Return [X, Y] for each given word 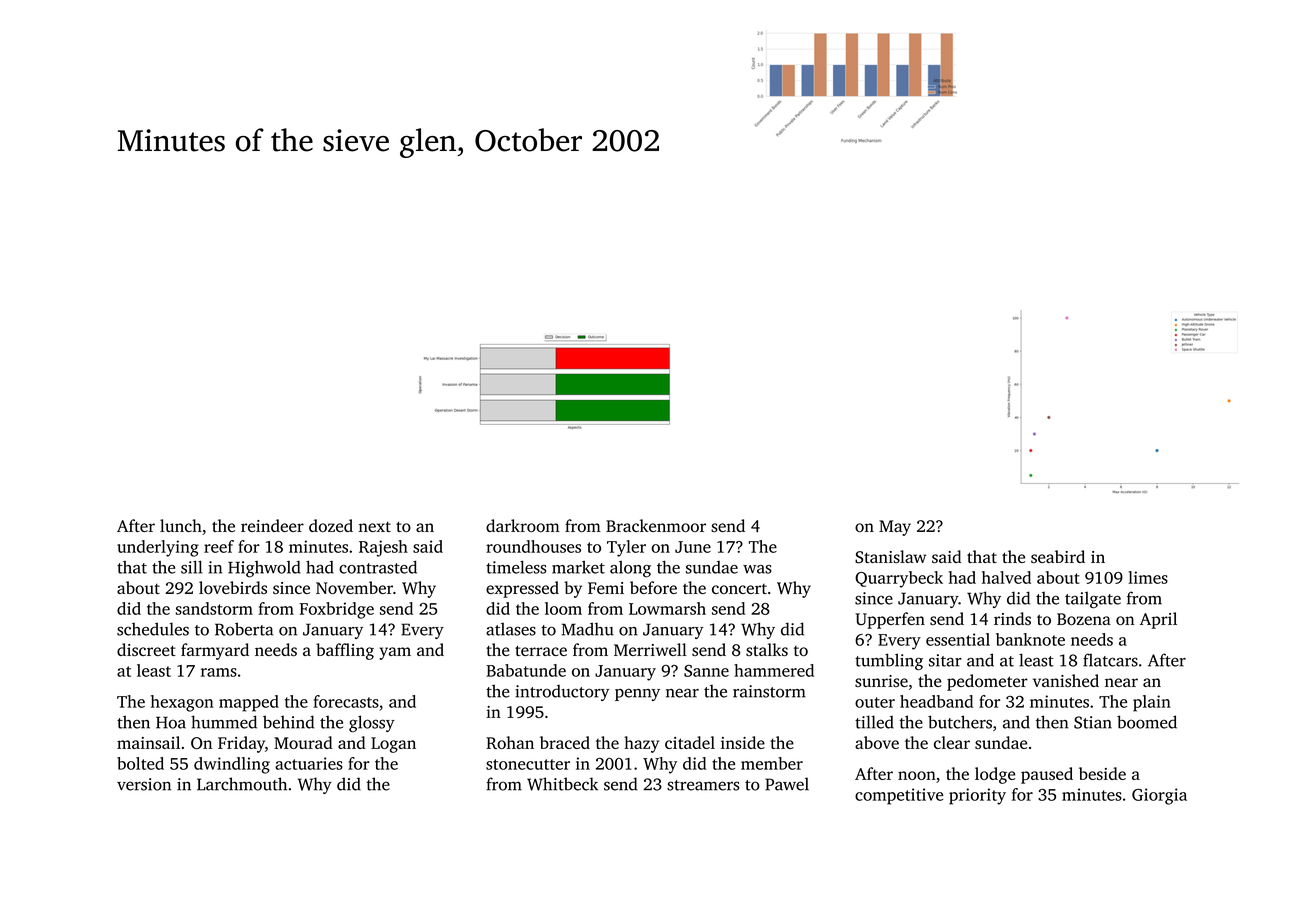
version [144, 784]
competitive [899, 796]
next [375, 527]
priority [977, 796]
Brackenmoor [656, 525]
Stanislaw [890, 557]
